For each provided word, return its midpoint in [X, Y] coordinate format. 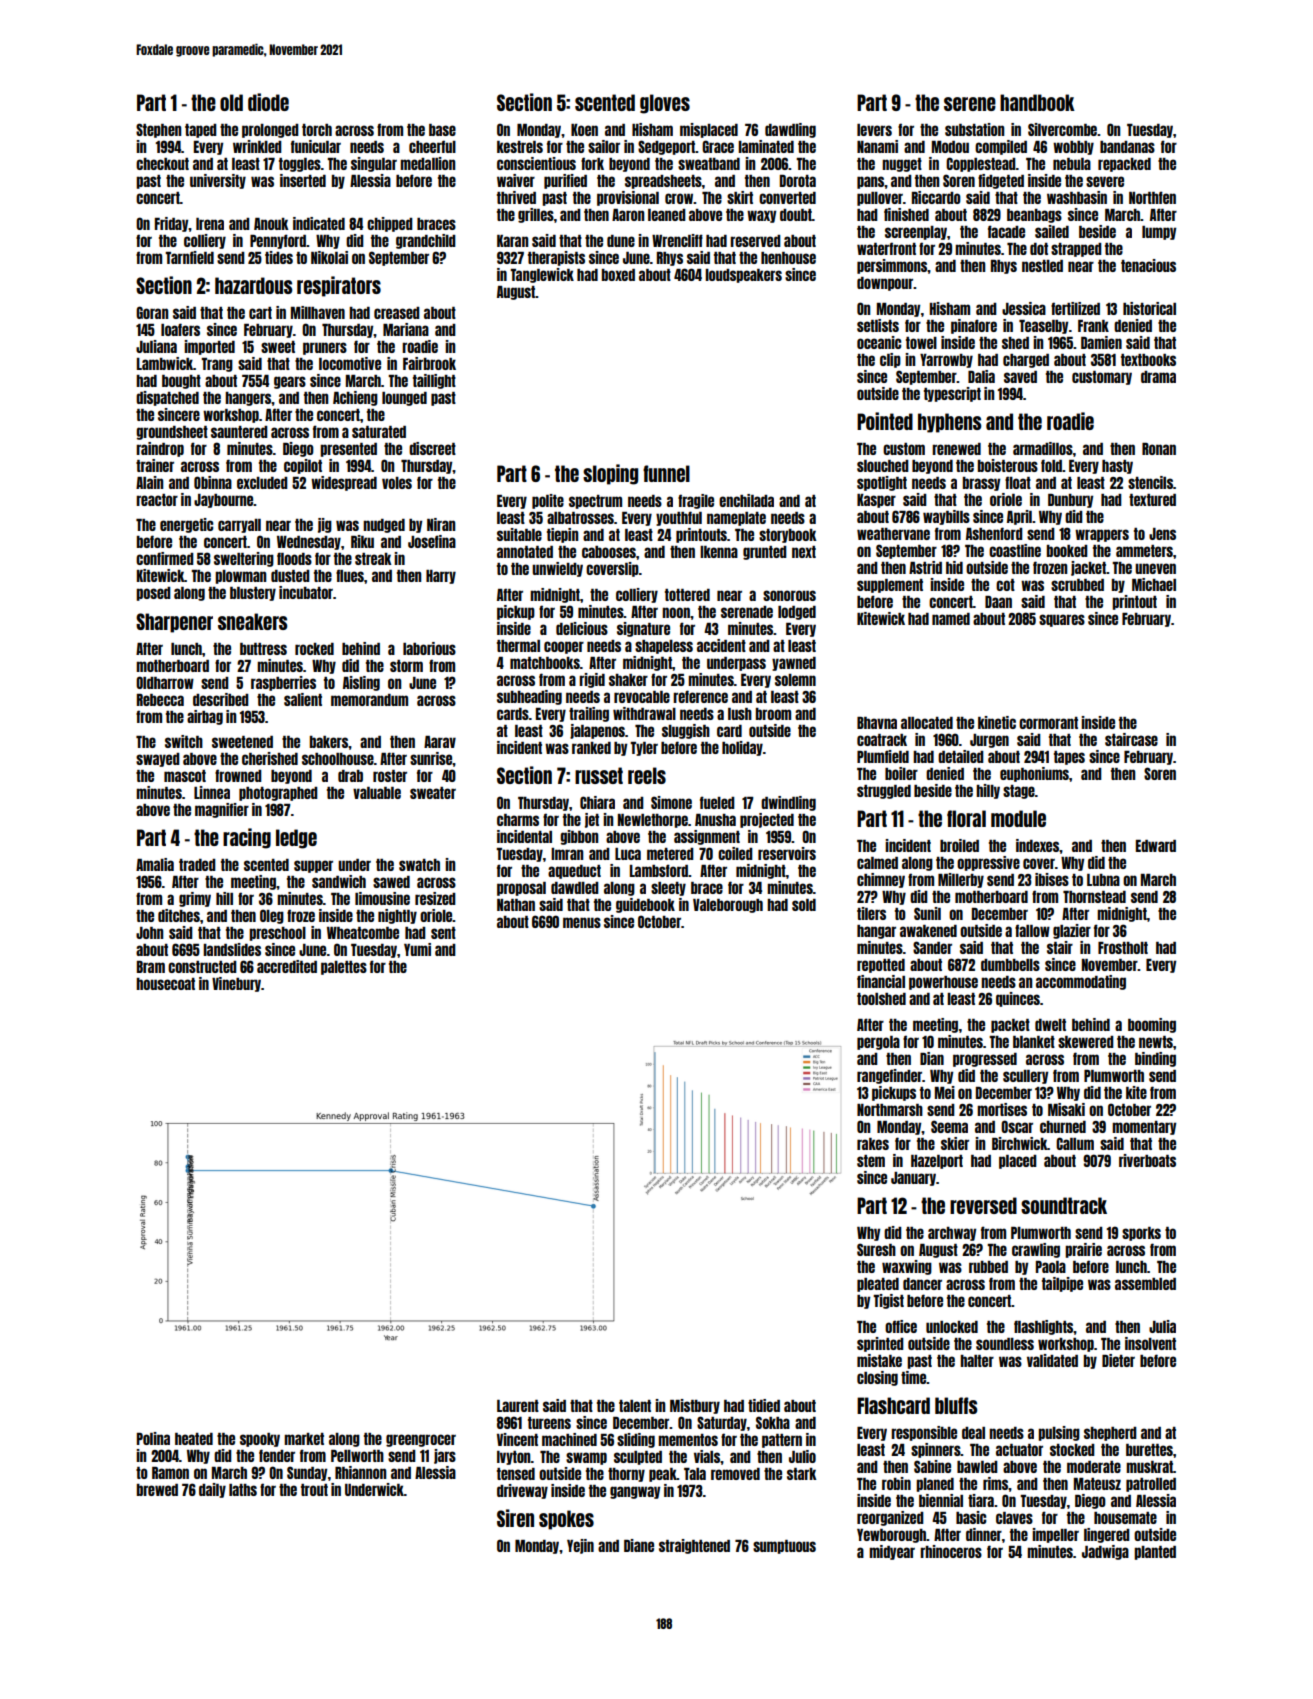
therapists [556, 258]
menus [582, 922]
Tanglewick [542, 275]
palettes [344, 968]
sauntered [239, 432]
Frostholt [1123, 948]
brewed [157, 1490]
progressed [985, 1060]
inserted [303, 180]
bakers [329, 742]
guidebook [645, 905]
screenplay [916, 233]
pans [871, 182]
